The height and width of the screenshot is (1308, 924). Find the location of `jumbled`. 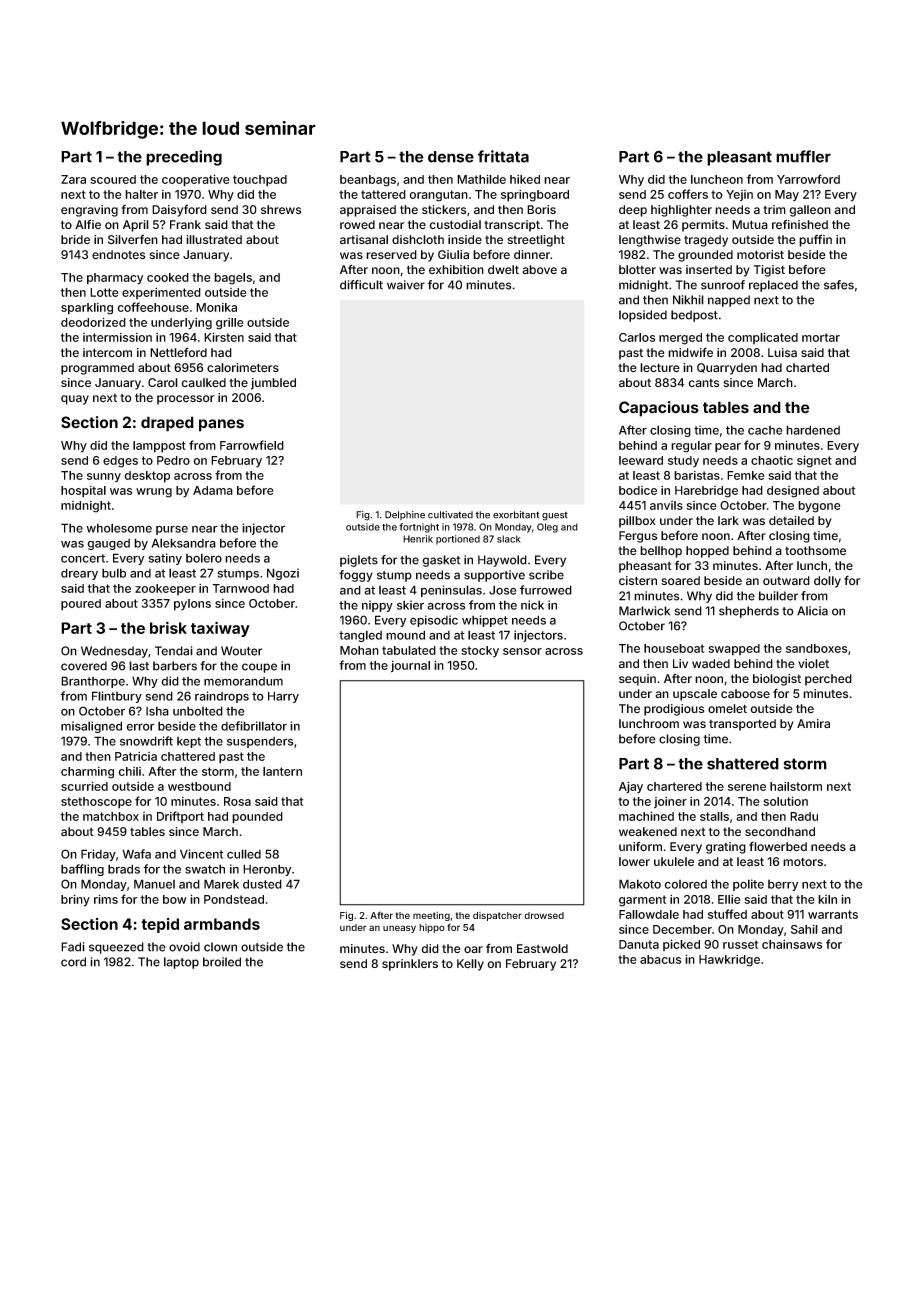

jumbled is located at coordinates (273, 384).
